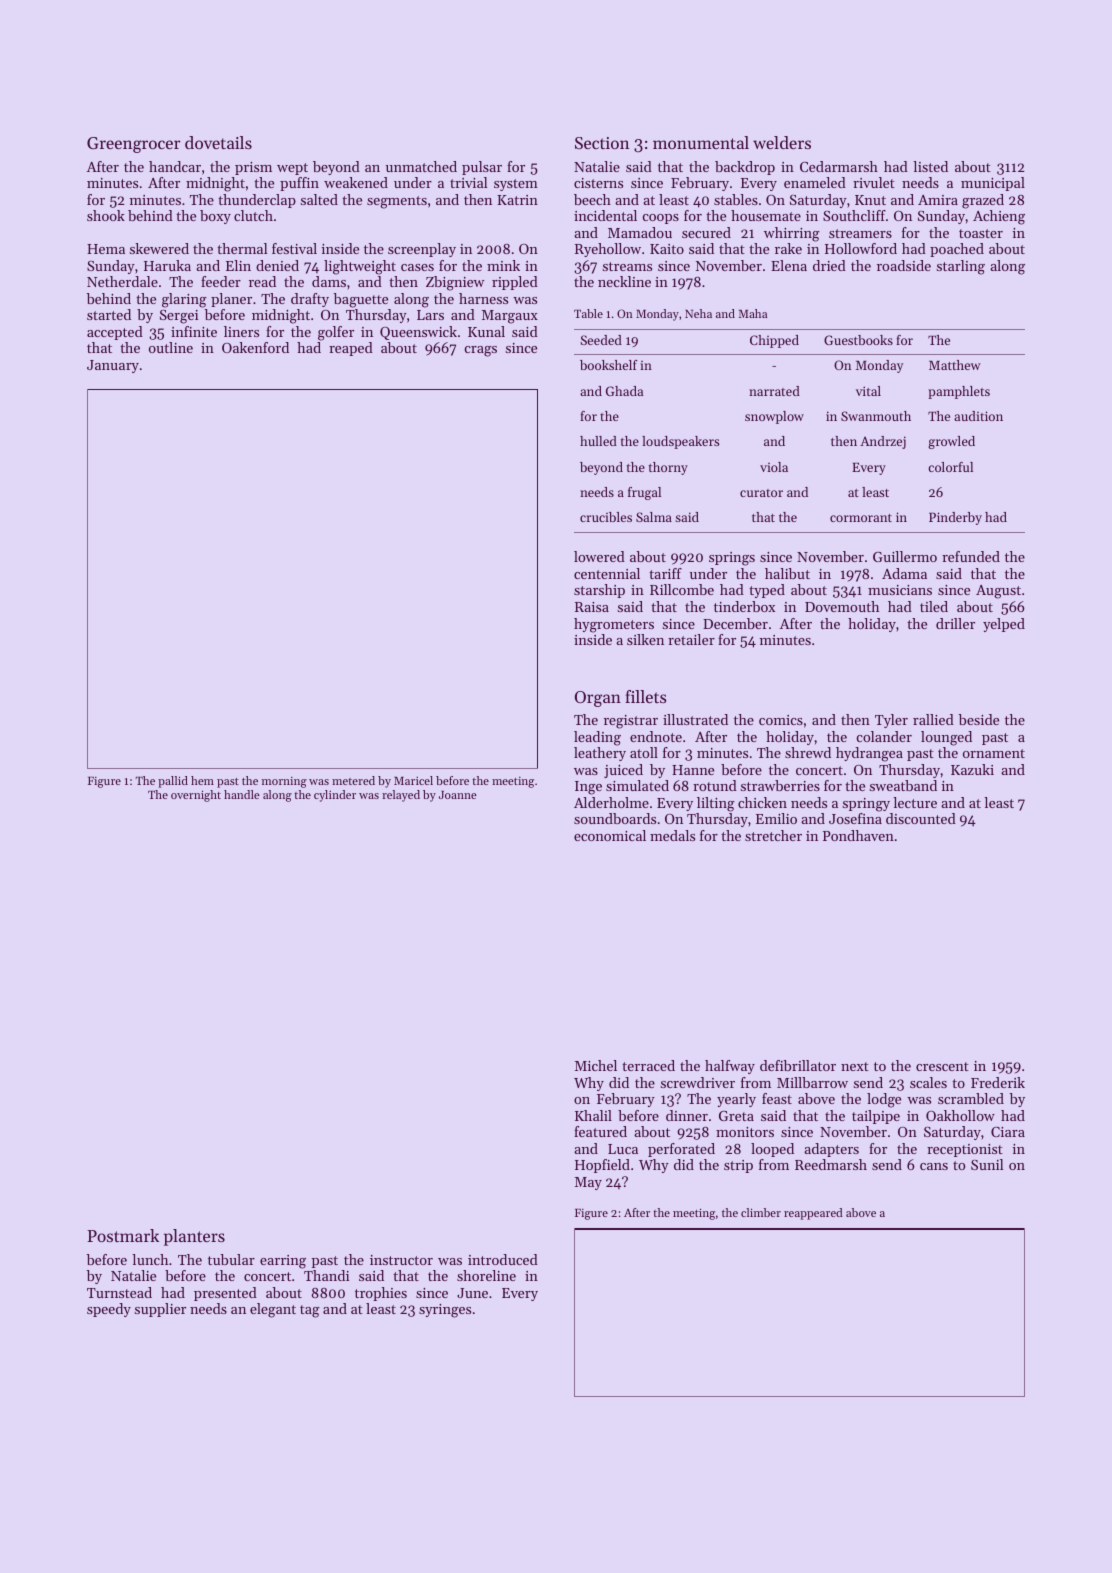  I want to click on economical, so click(610, 835).
